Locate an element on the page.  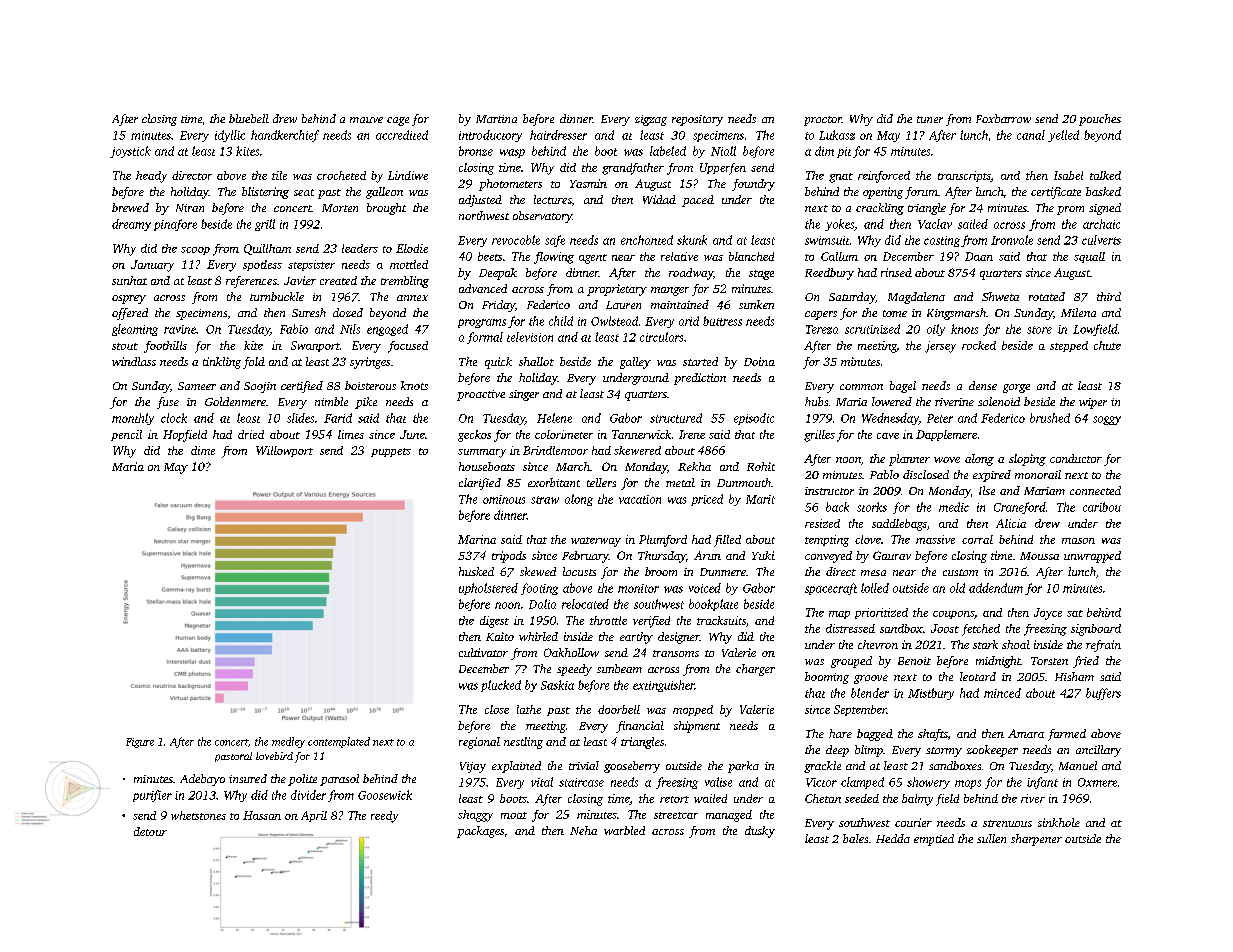
fuse is located at coordinates (168, 403).
